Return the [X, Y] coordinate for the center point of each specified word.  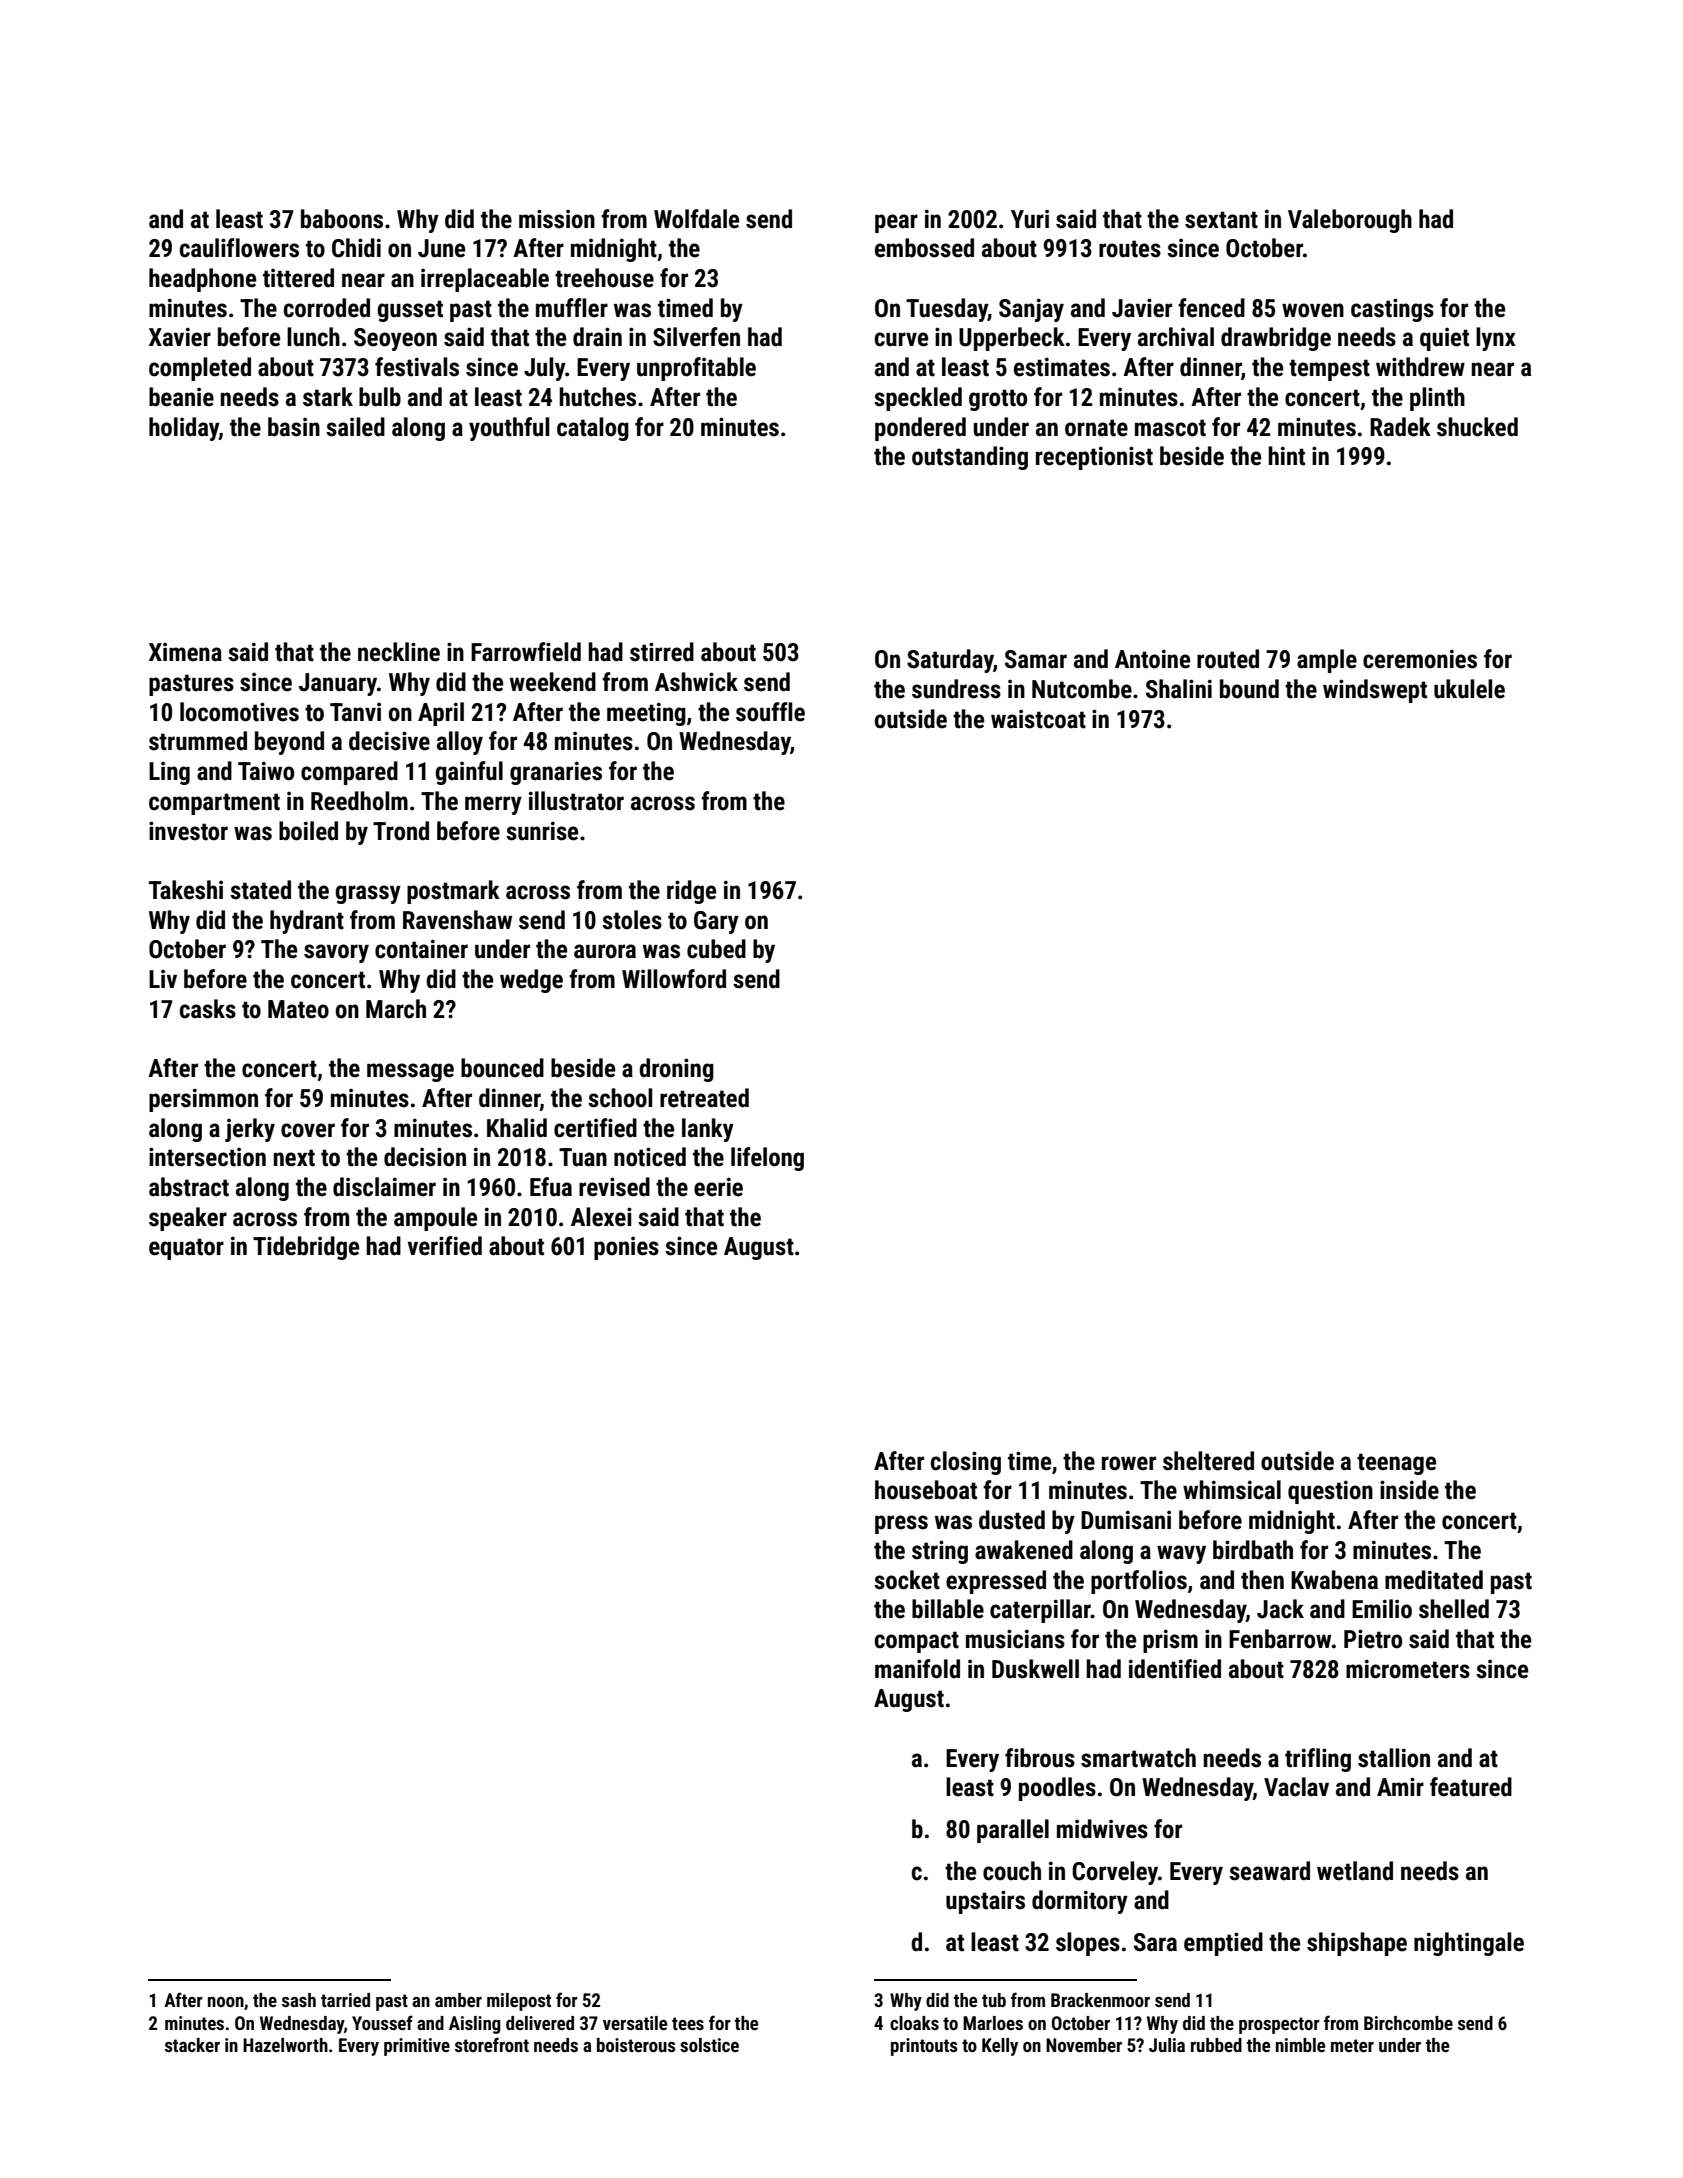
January [338, 684]
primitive [417, 2047]
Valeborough [1350, 221]
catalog [593, 429]
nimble [1300, 2045]
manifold [917, 1669]
